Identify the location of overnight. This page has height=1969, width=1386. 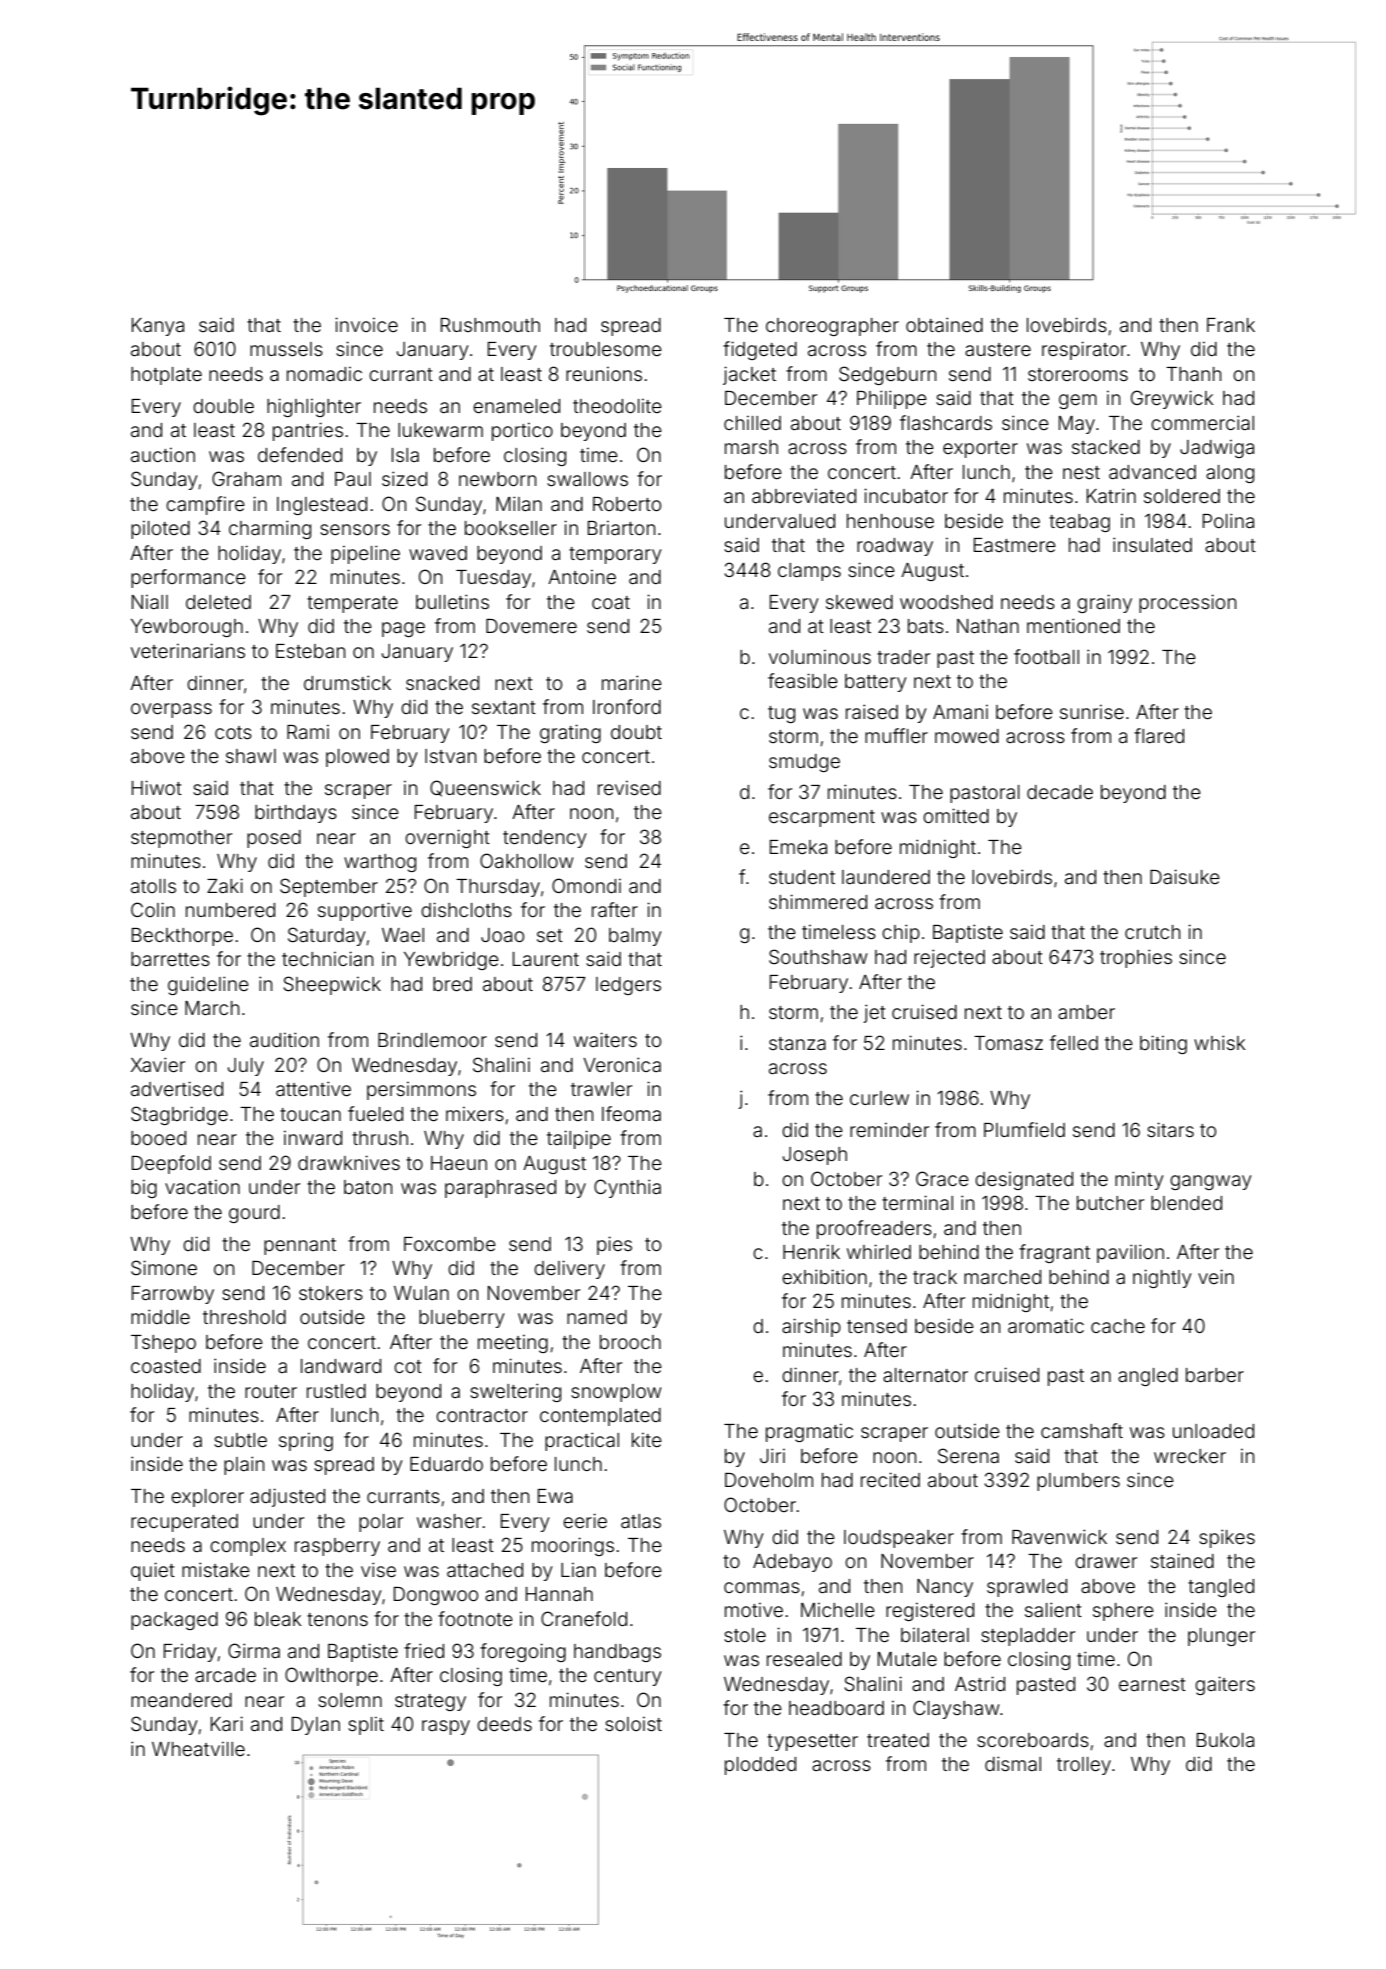
(447, 838).
